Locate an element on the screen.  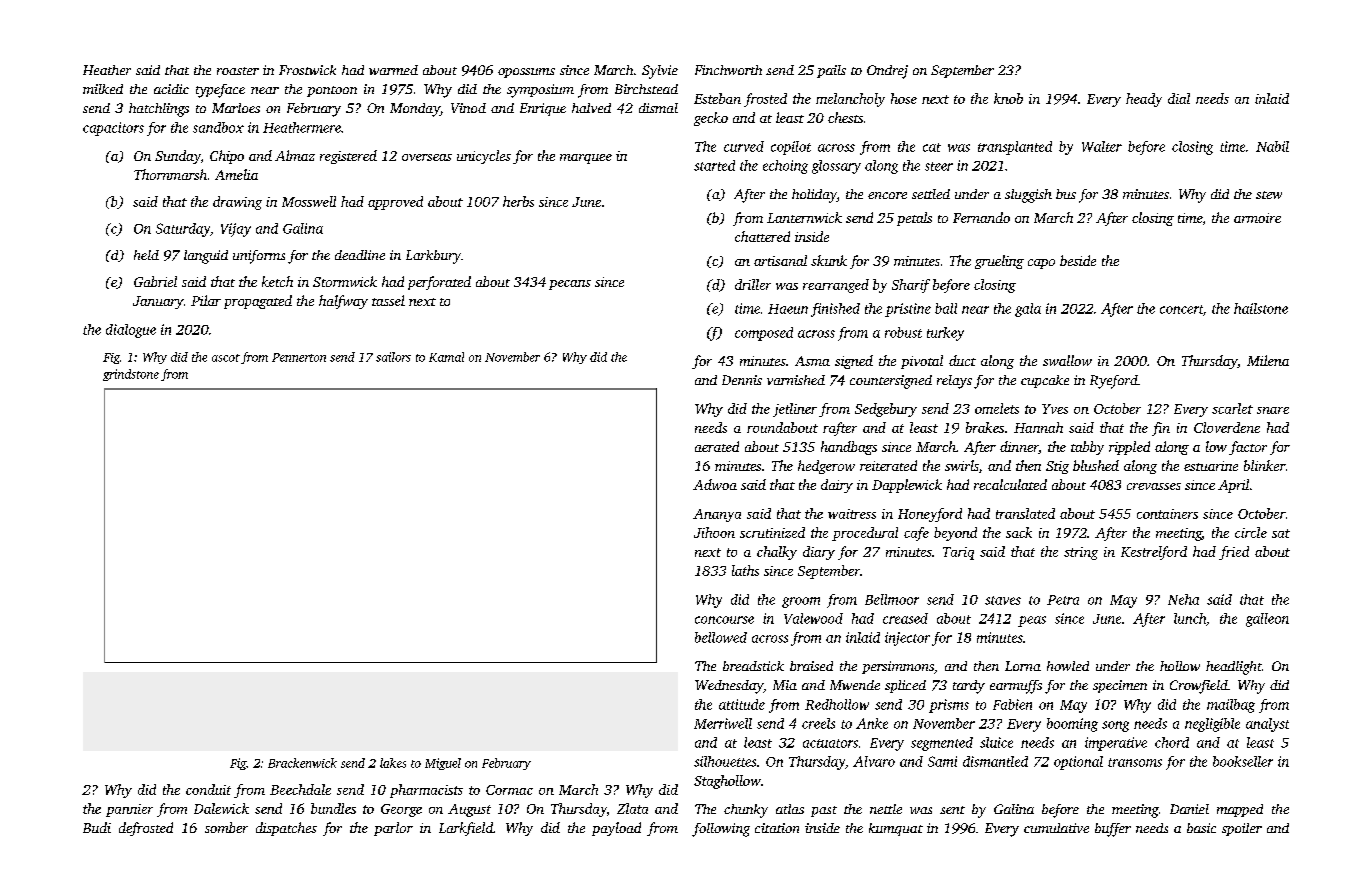
January is located at coordinates (158, 302).
